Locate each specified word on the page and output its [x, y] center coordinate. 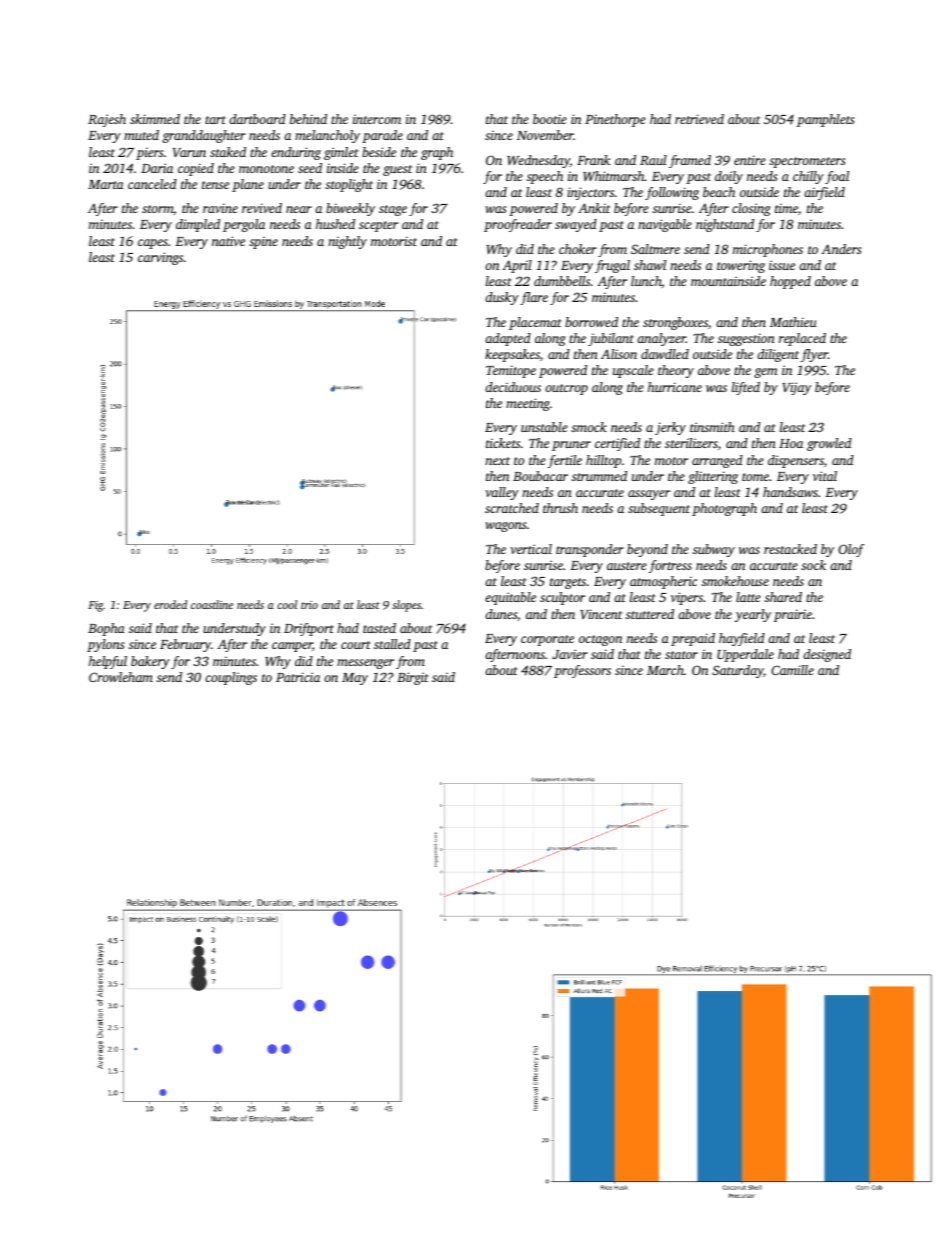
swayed [576, 225]
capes [153, 244]
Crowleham [121, 677]
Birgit [413, 678]
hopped [790, 282]
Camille [792, 670]
